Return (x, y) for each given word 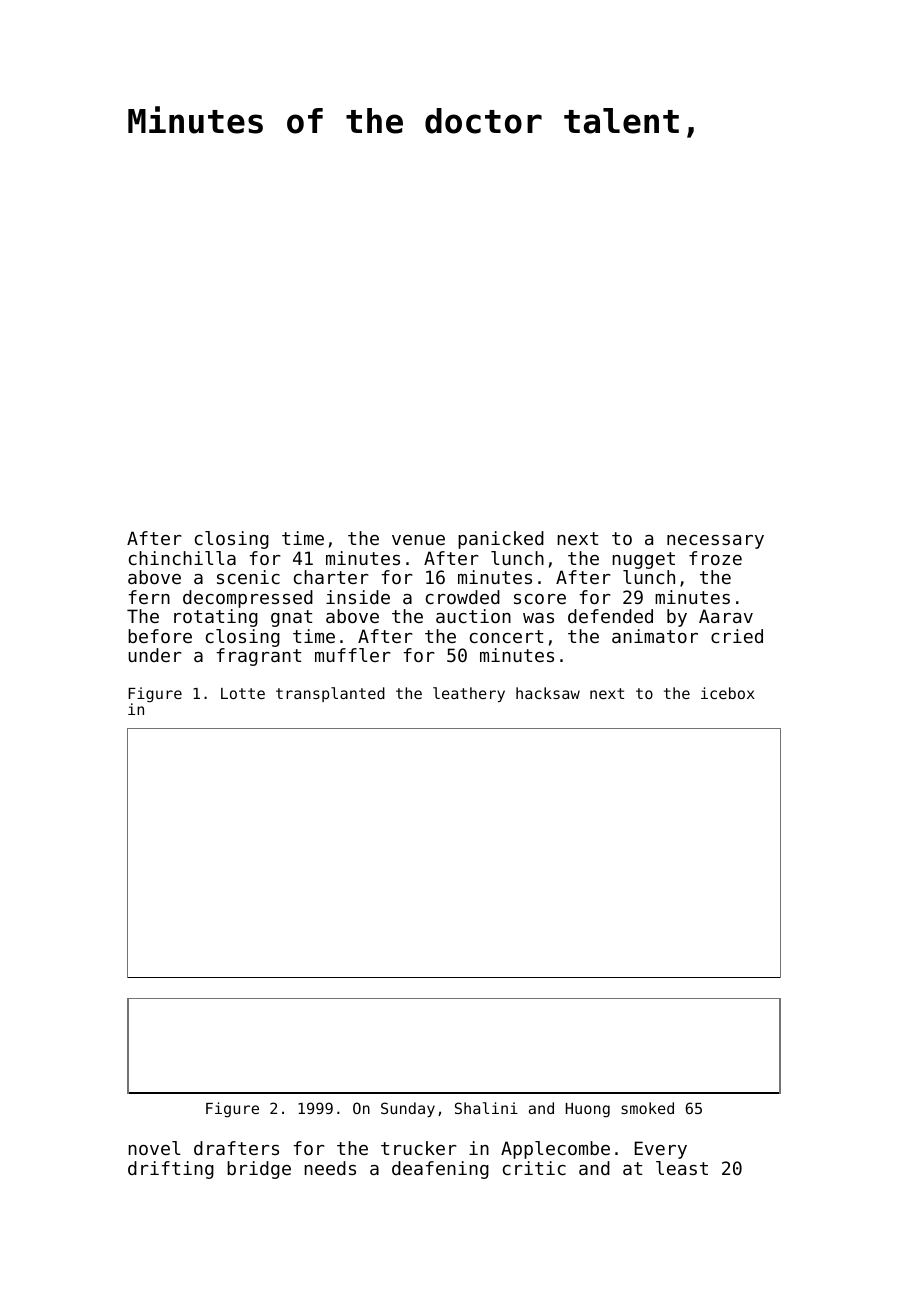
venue (418, 540)
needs (330, 1168)
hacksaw (548, 693)
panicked (501, 540)
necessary (715, 542)
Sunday (408, 1109)
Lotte (243, 693)
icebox (728, 693)
